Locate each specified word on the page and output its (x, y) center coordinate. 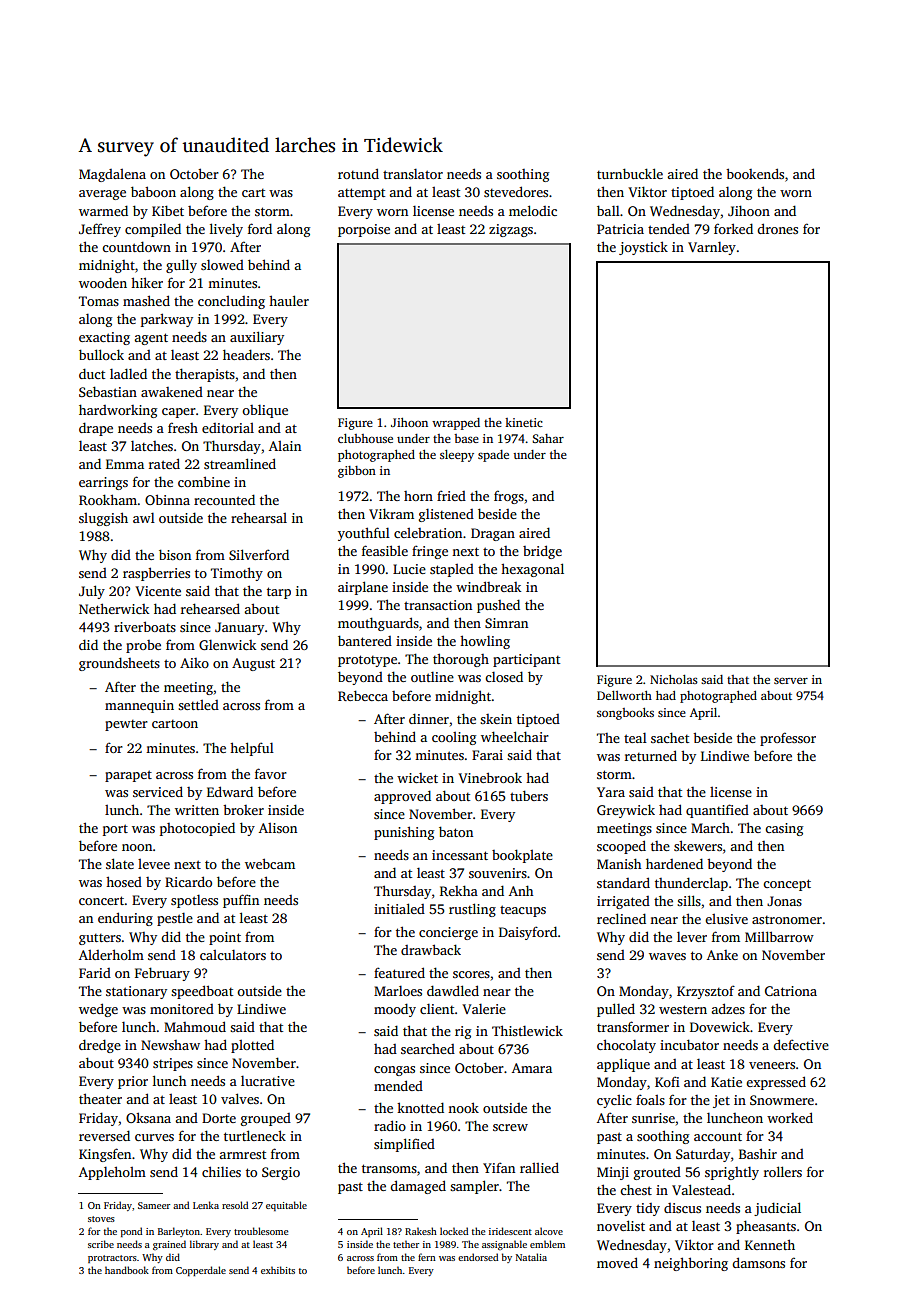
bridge (542, 552)
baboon (153, 191)
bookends (755, 173)
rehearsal (259, 517)
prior (133, 1082)
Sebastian (108, 391)
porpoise (364, 230)
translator (413, 174)
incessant (460, 855)
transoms (389, 1168)
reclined (621, 918)
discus (682, 1208)
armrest (242, 1155)
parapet (128, 776)
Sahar (548, 438)
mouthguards (378, 624)
